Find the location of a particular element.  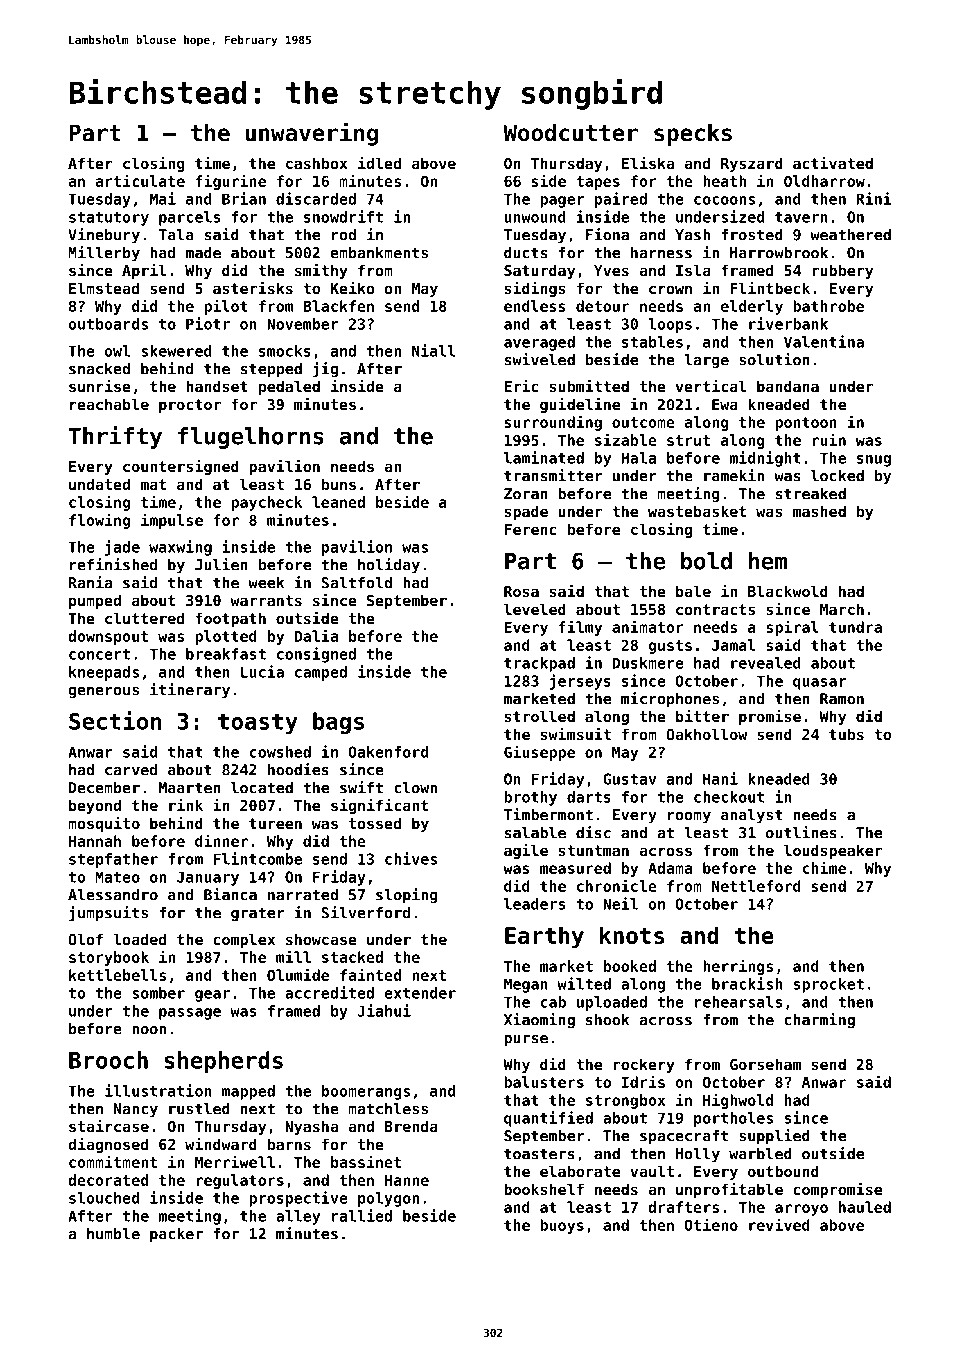

Hanne is located at coordinates (407, 1180).
